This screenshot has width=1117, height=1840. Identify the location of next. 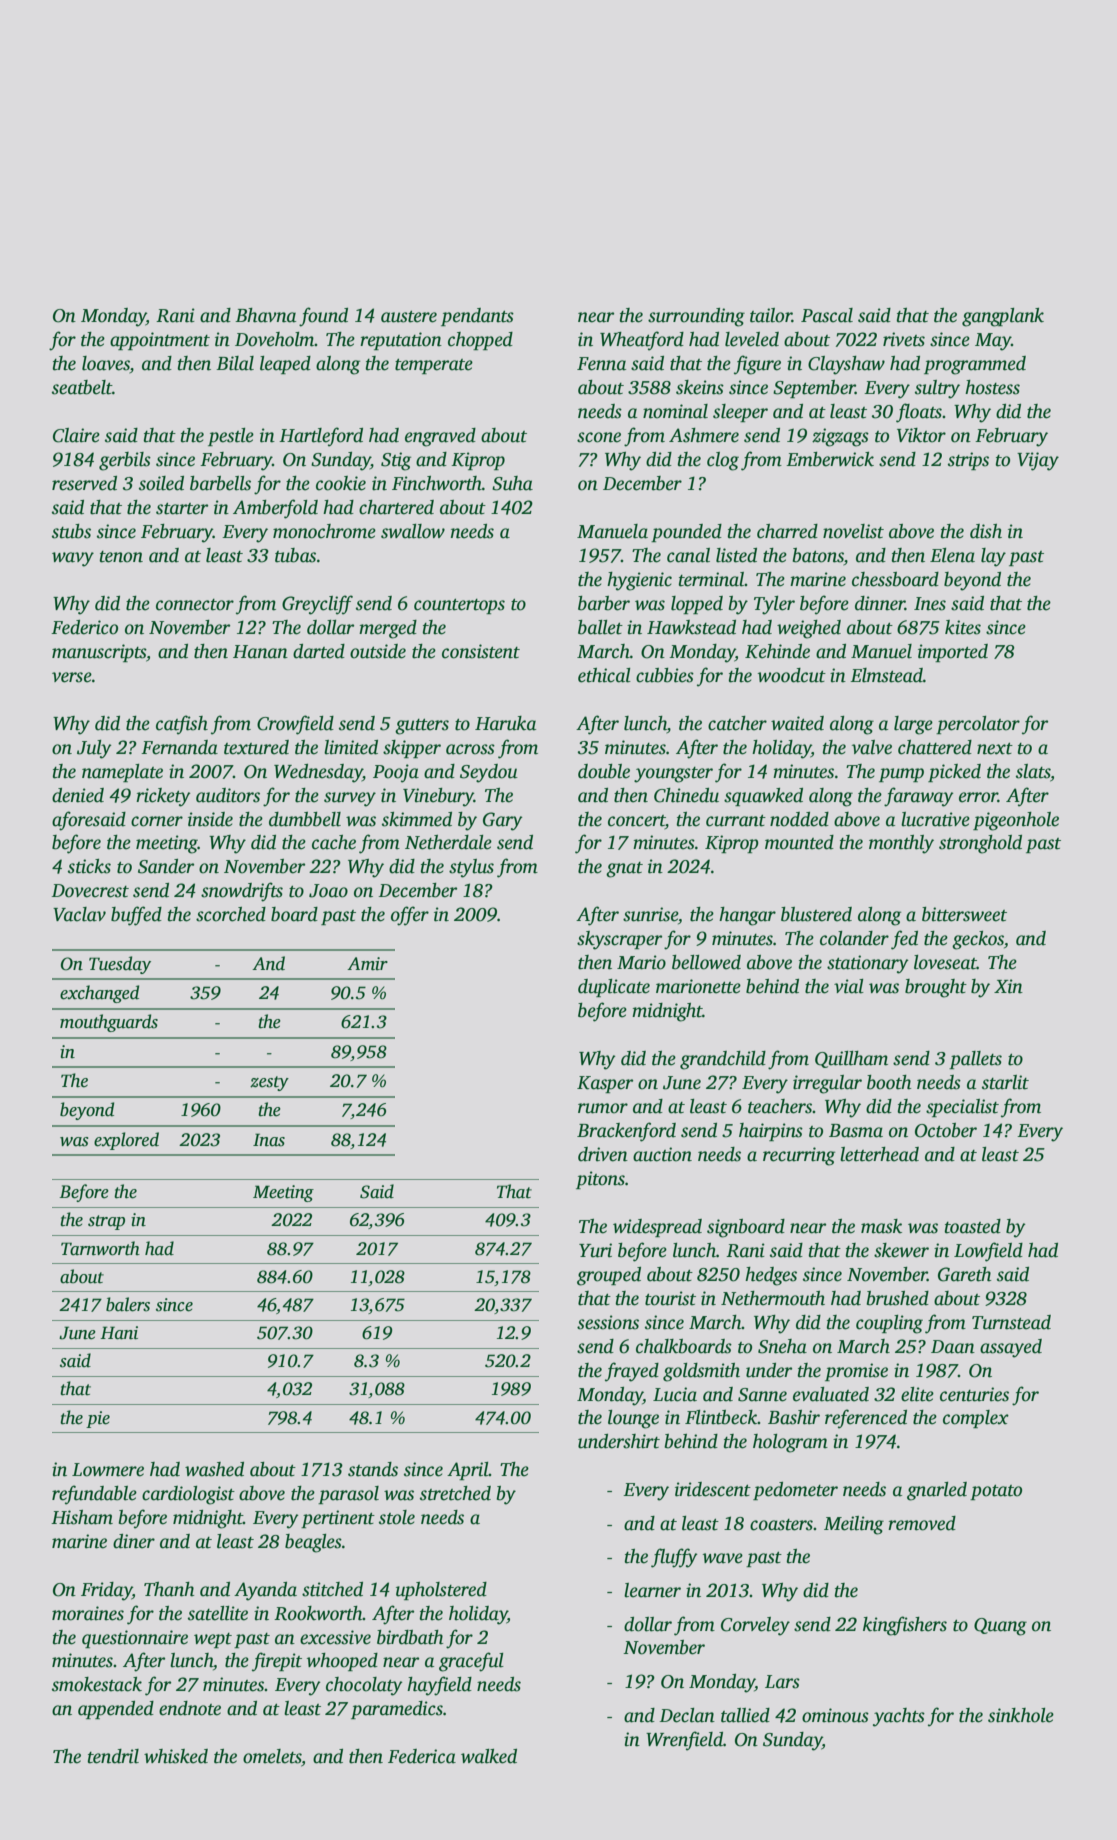
(995, 749).
